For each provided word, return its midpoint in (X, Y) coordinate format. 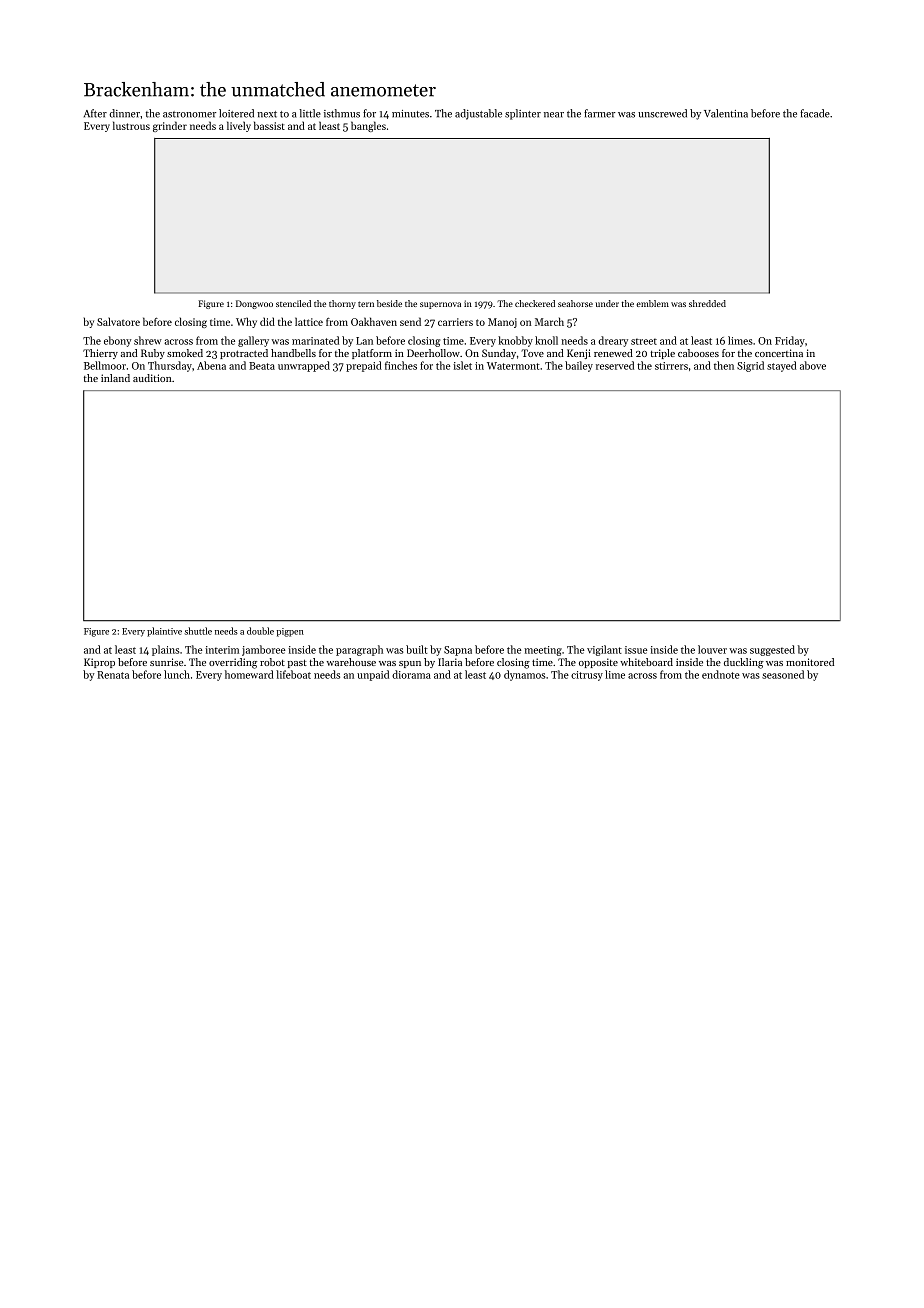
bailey (579, 366)
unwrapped (304, 366)
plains (166, 650)
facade (815, 113)
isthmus (342, 113)
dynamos (525, 675)
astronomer (189, 114)
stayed (781, 366)
